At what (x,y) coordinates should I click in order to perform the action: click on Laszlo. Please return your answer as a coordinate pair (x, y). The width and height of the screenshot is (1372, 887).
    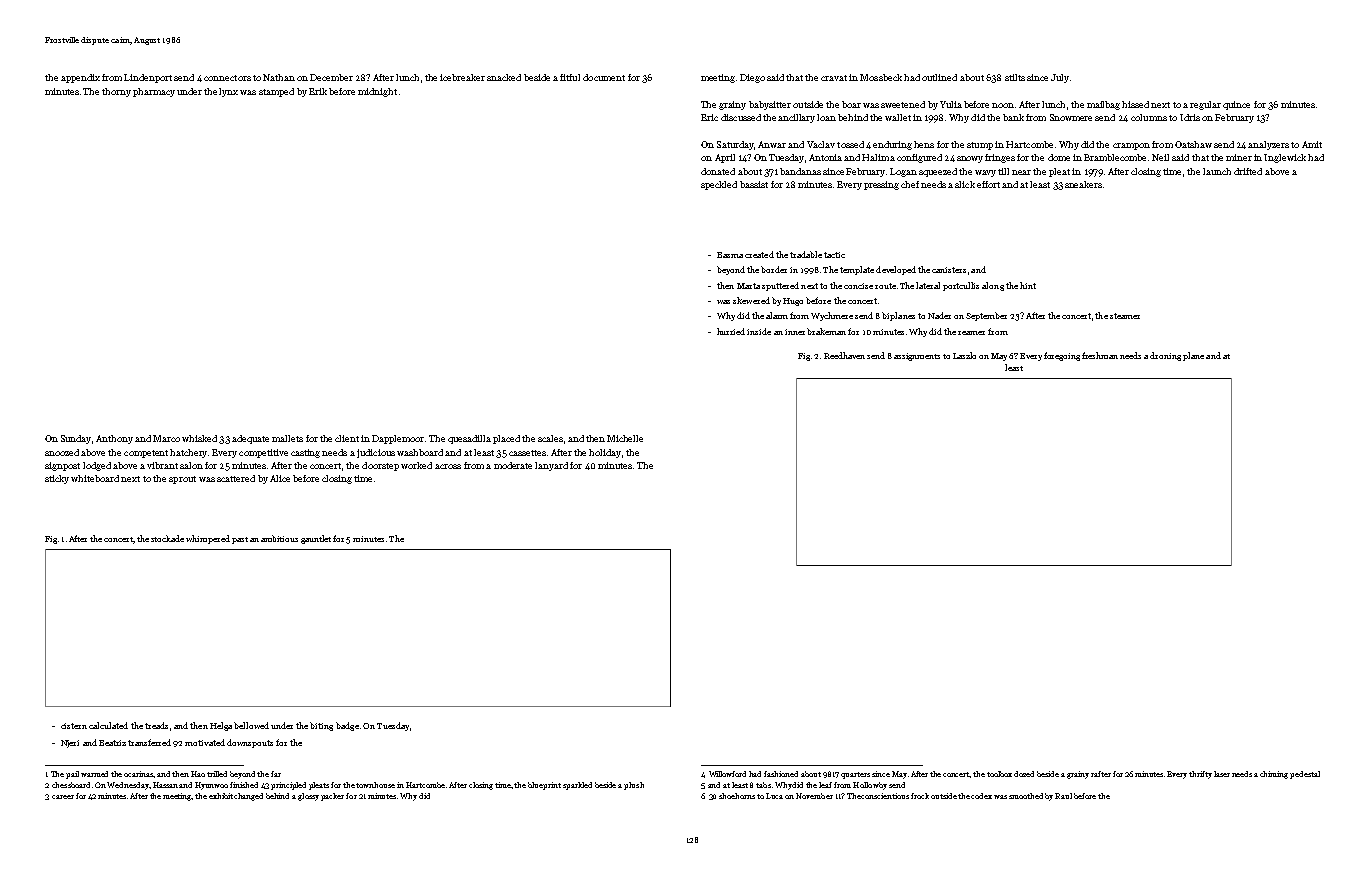
    Looking at the image, I should click on (964, 355).
